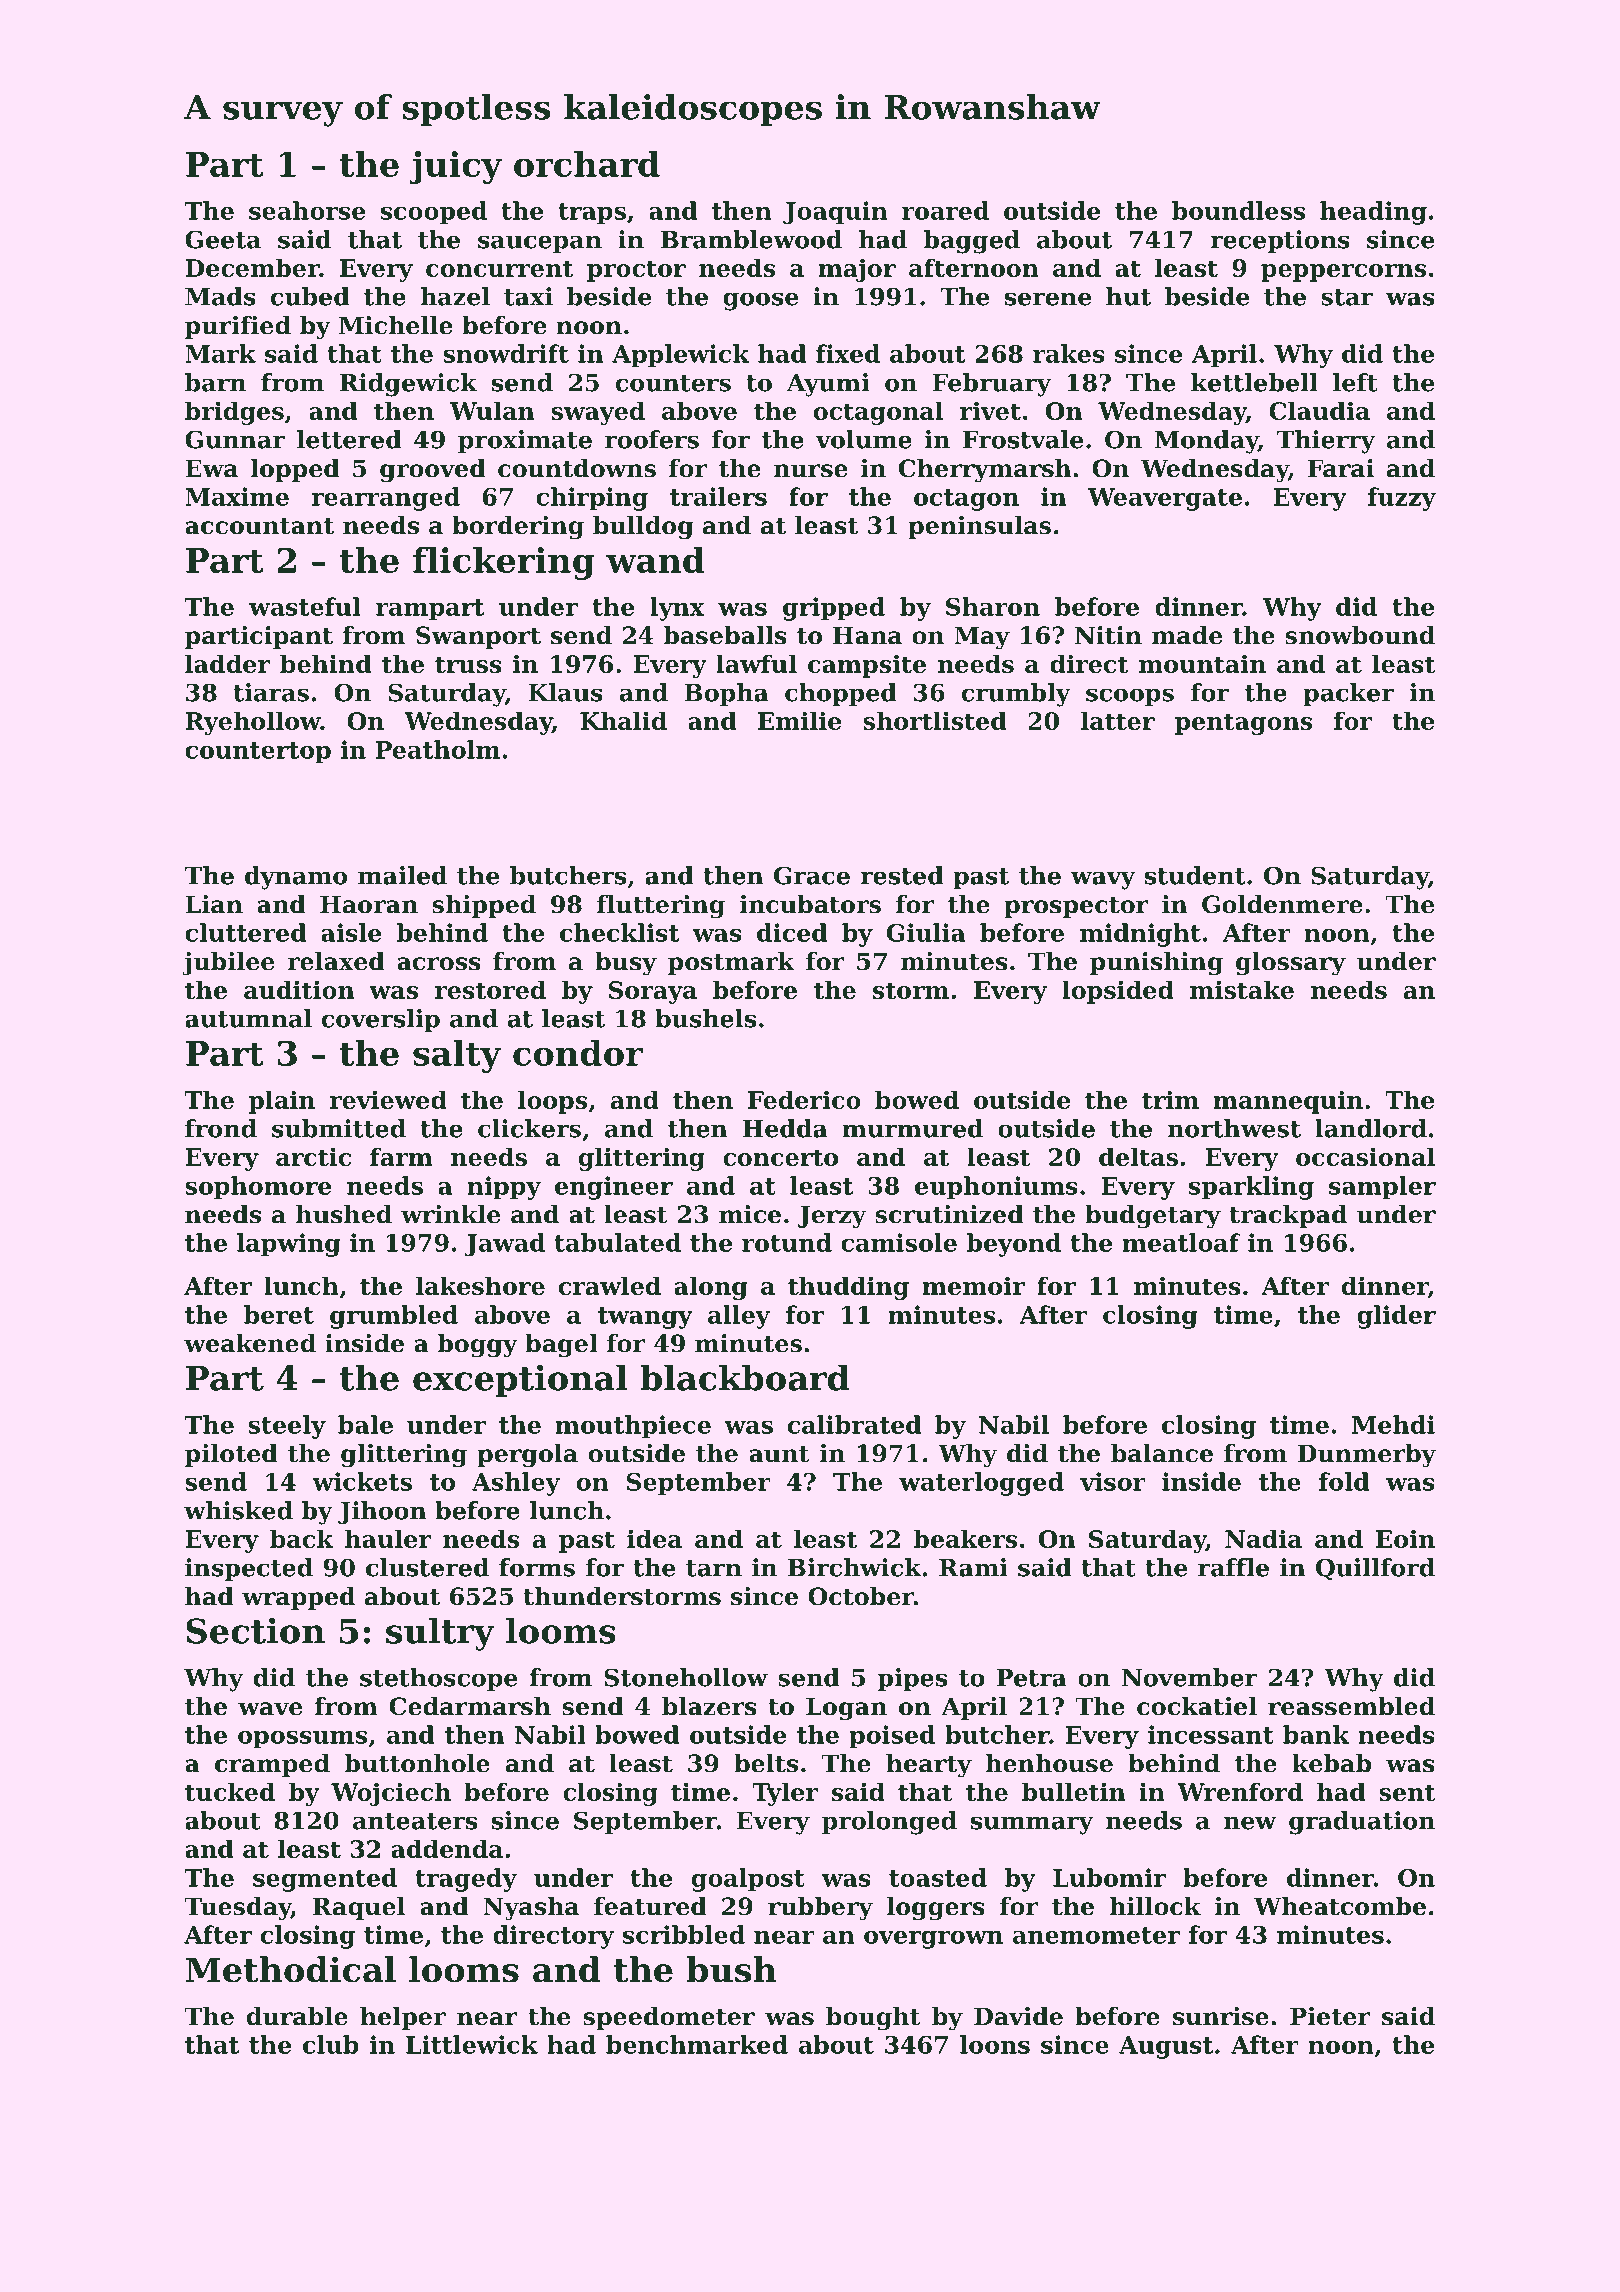 The height and width of the screenshot is (2292, 1620). Describe the element at coordinates (1108, 635) in the screenshot. I see `Nitin` at that location.
